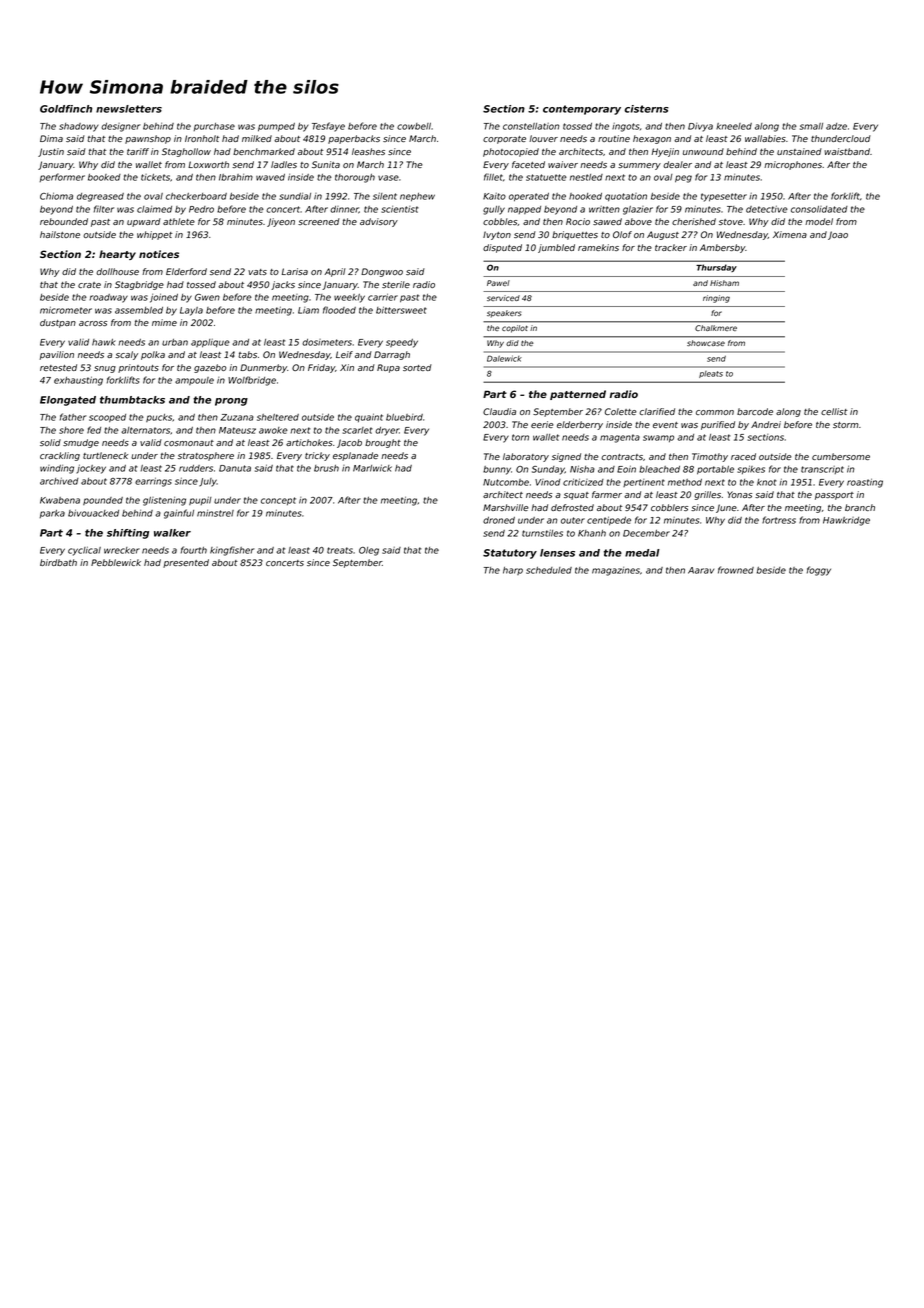 The width and height of the screenshot is (924, 1308). What do you see at coordinates (724, 283) in the screenshot?
I see `Hisham` at bounding box center [724, 283].
